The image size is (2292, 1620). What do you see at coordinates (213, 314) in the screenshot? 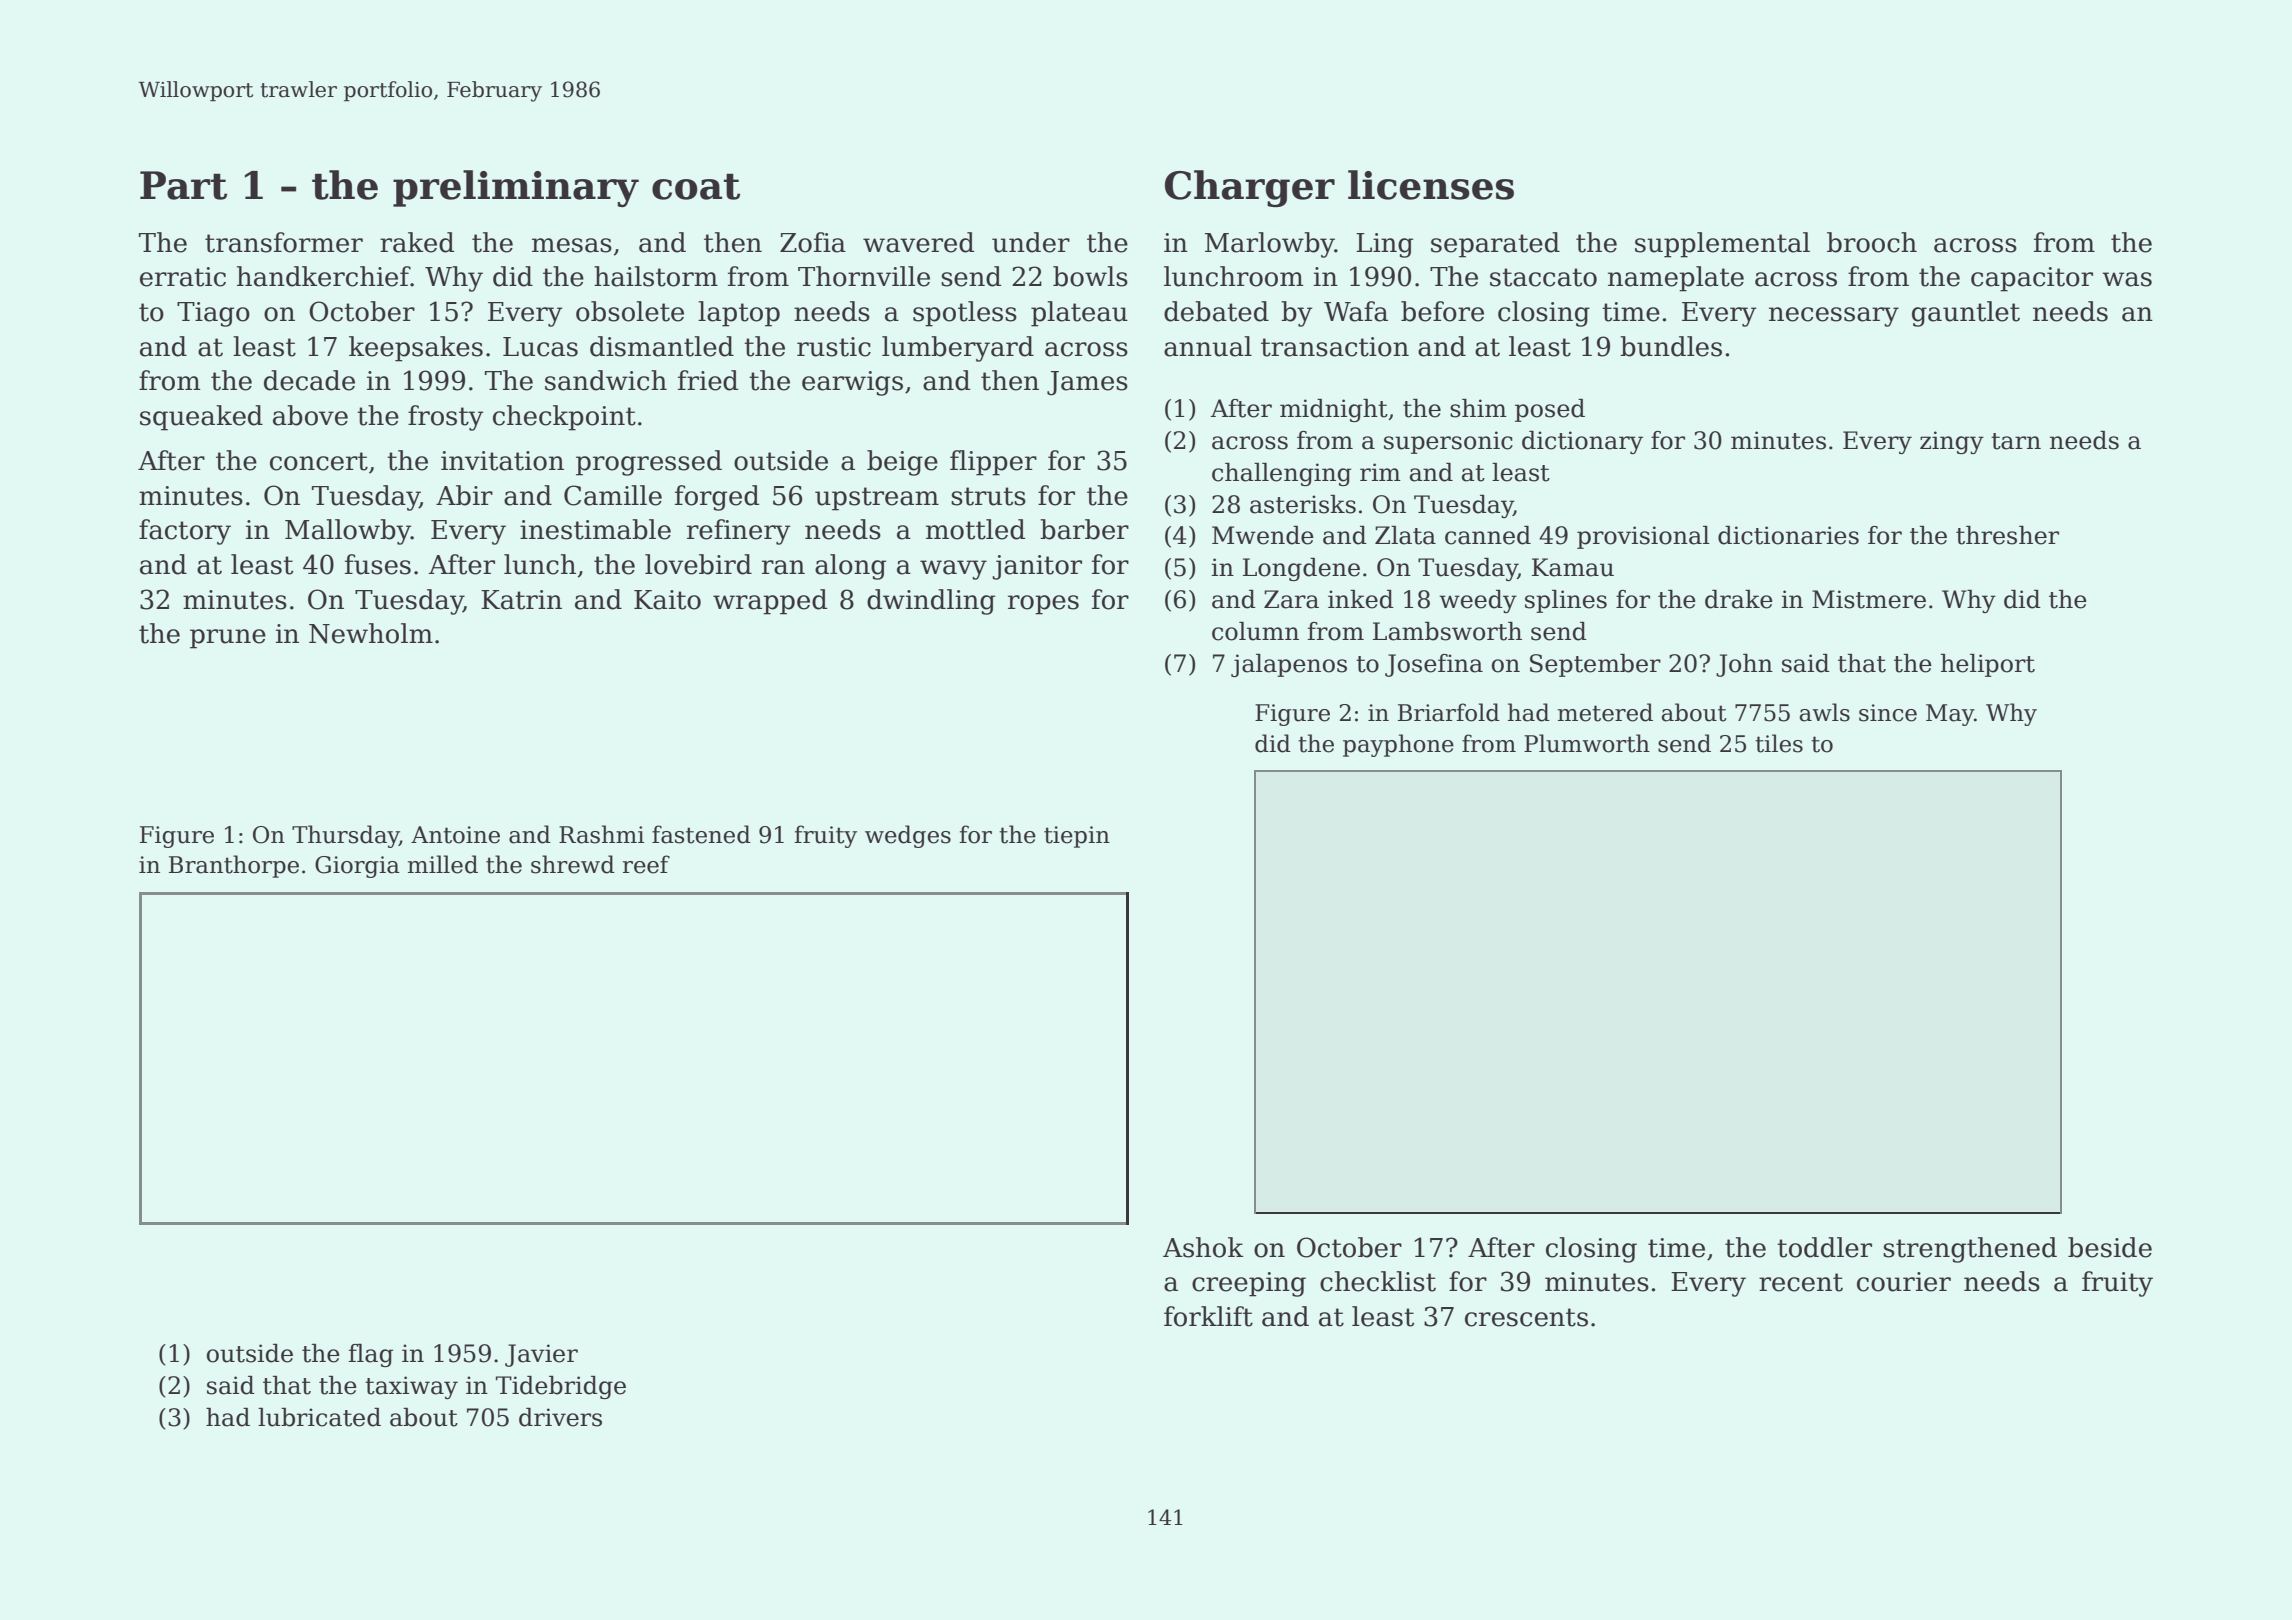
I see `Tiago` at bounding box center [213, 314].
